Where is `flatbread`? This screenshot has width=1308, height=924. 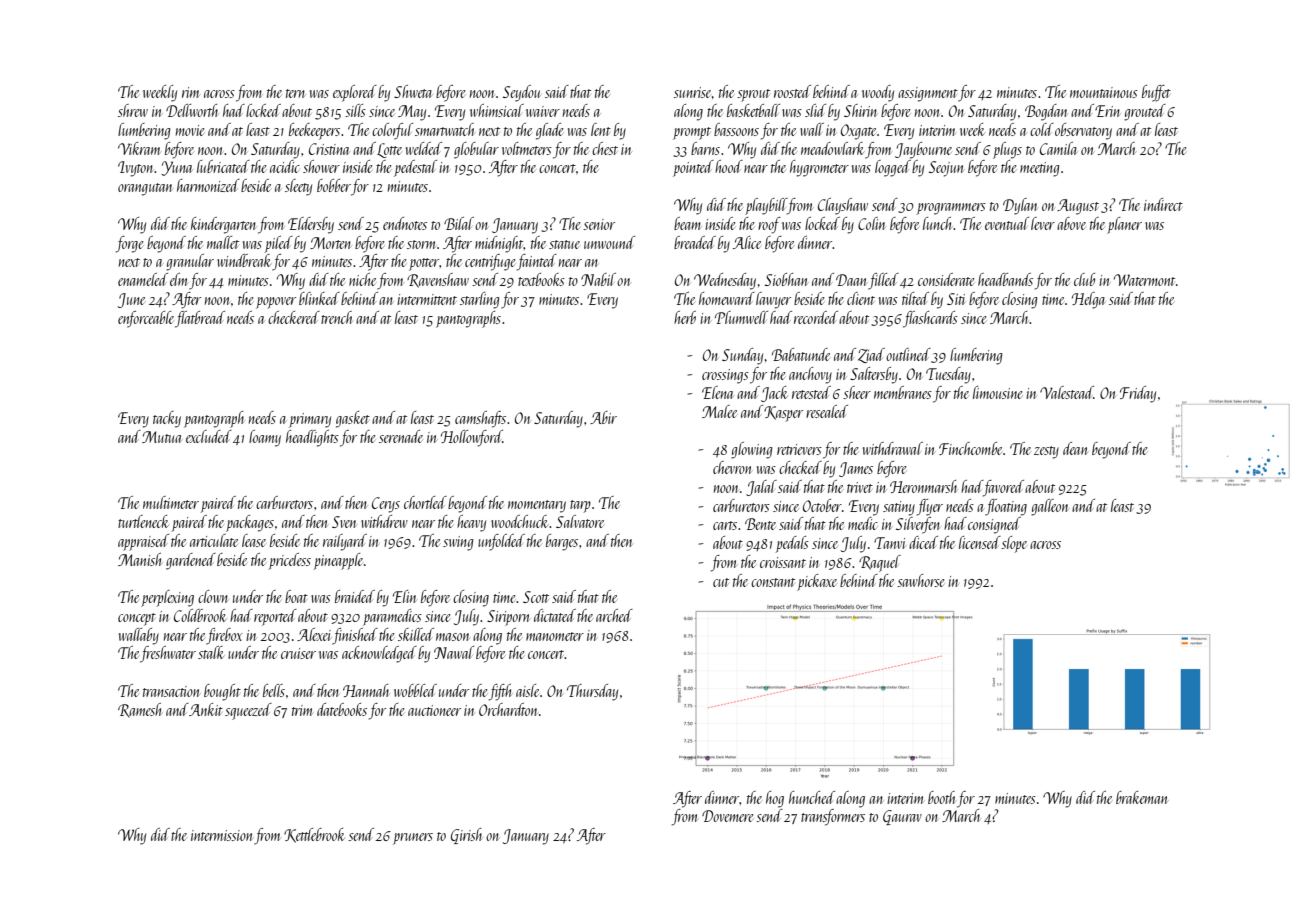
flatbread is located at coordinates (200, 319).
